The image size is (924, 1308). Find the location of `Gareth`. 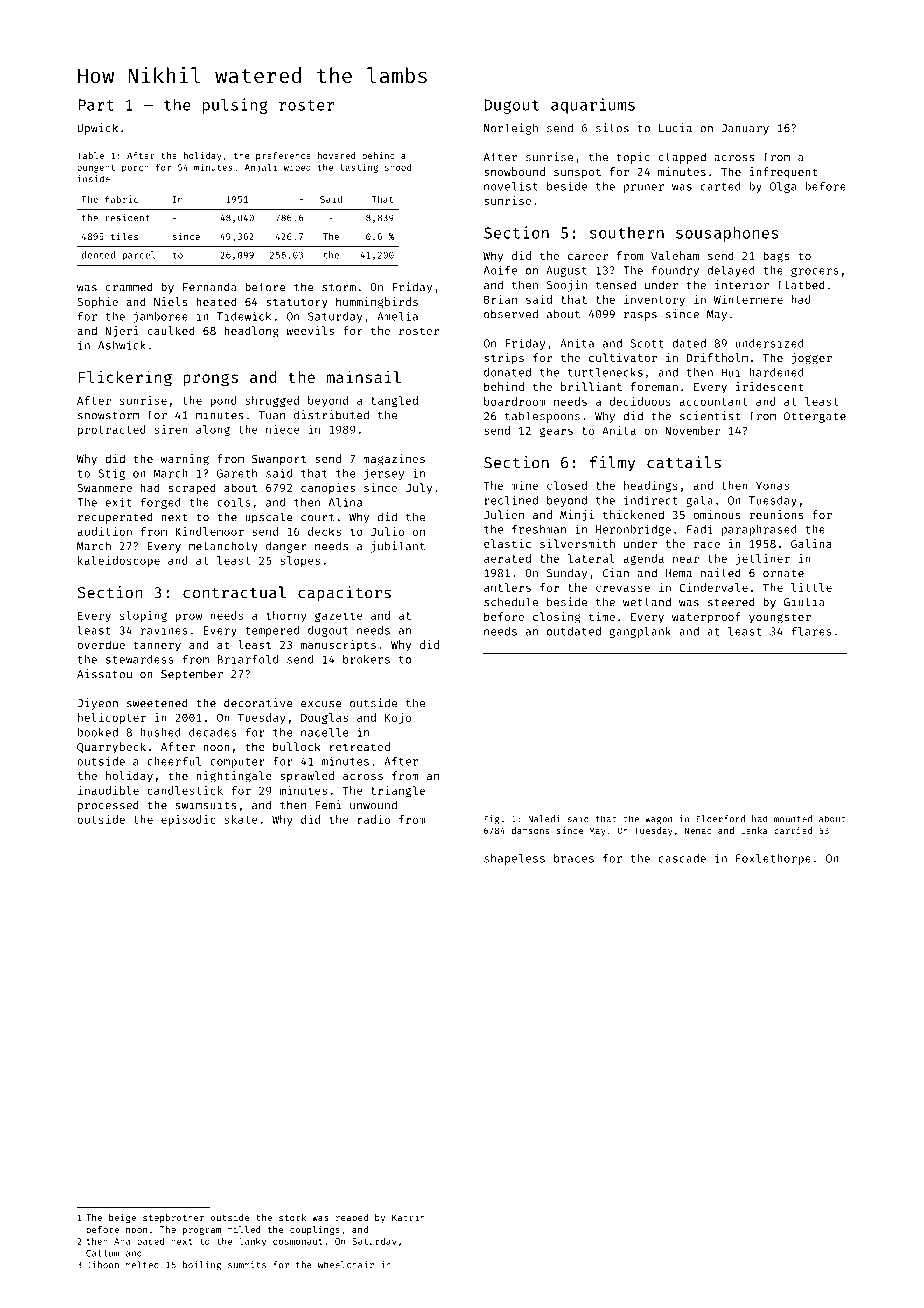

Gareth is located at coordinates (237, 473).
